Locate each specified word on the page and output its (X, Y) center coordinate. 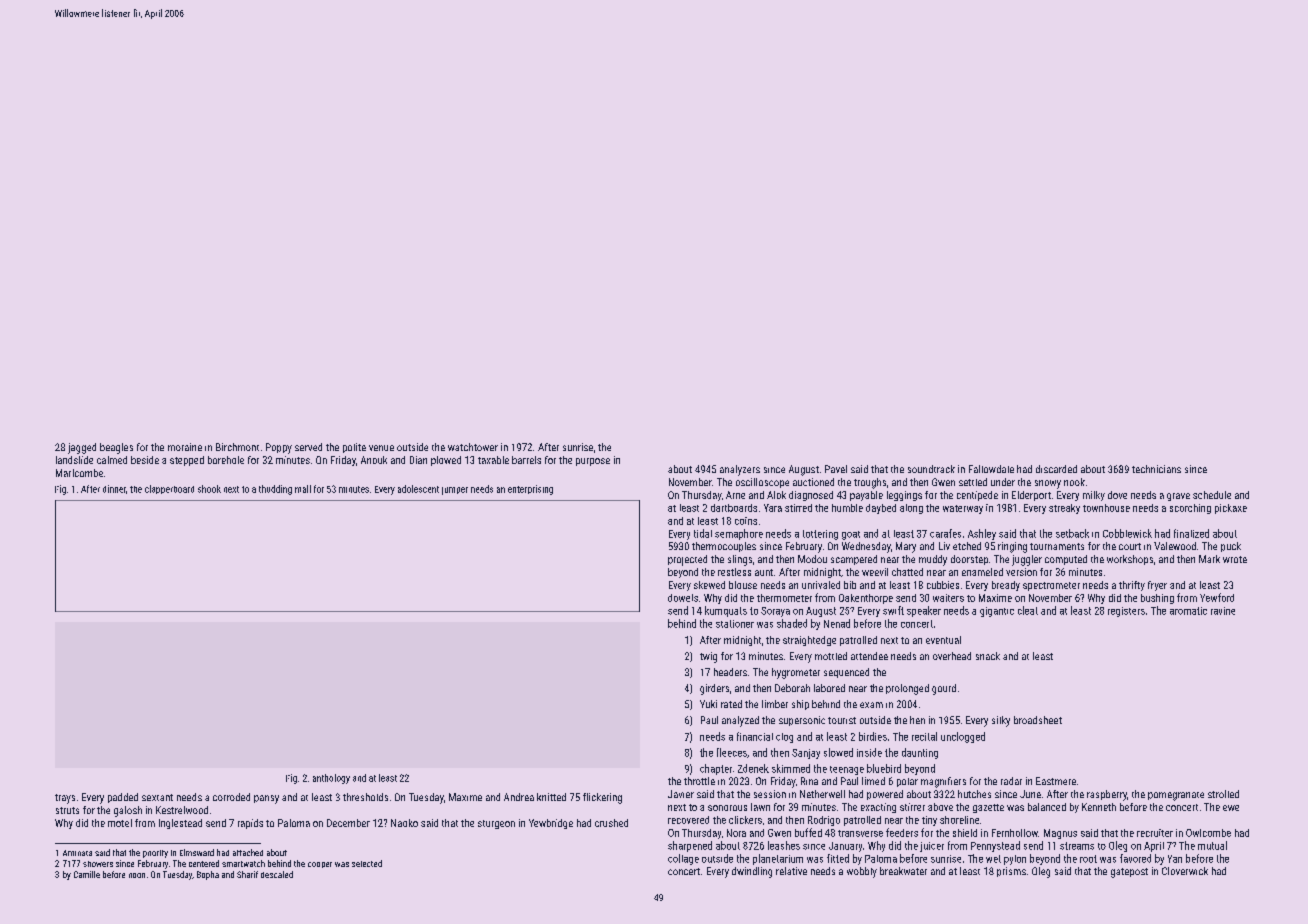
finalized (1191, 533)
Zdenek (753, 768)
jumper (455, 491)
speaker (924, 611)
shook (209, 489)
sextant (157, 797)
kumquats (726, 611)
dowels (683, 598)
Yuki (708, 704)
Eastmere (1056, 781)
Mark (1209, 559)
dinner (114, 489)
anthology (331, 779)
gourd (944, 689)
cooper (320, 865)
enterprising (530, 490)
